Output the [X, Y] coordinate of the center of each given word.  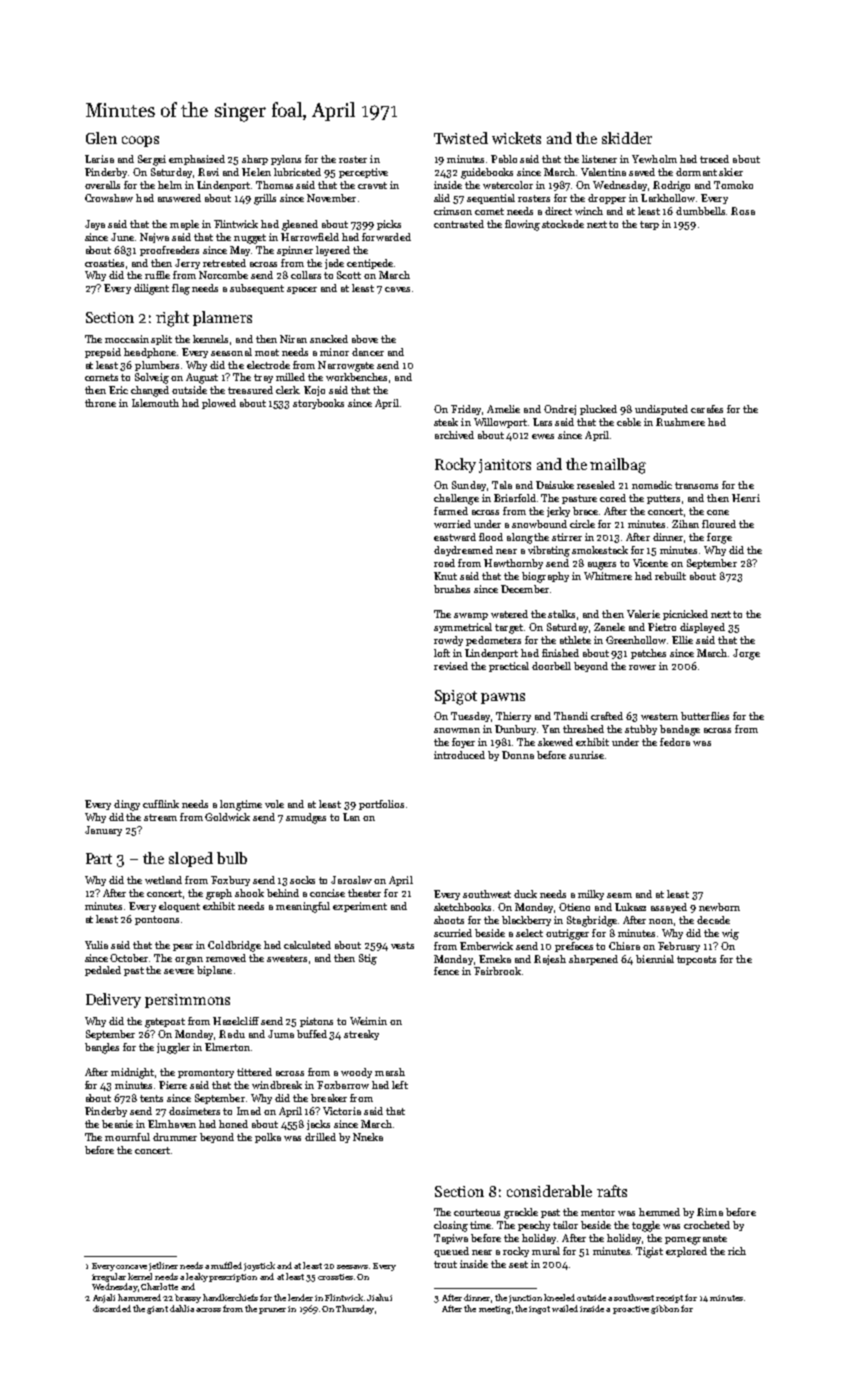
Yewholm [654, 159]
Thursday [355, 1309]
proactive [631, 1310]
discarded [112, 1308]
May [240, 251]
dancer [368, 352]
